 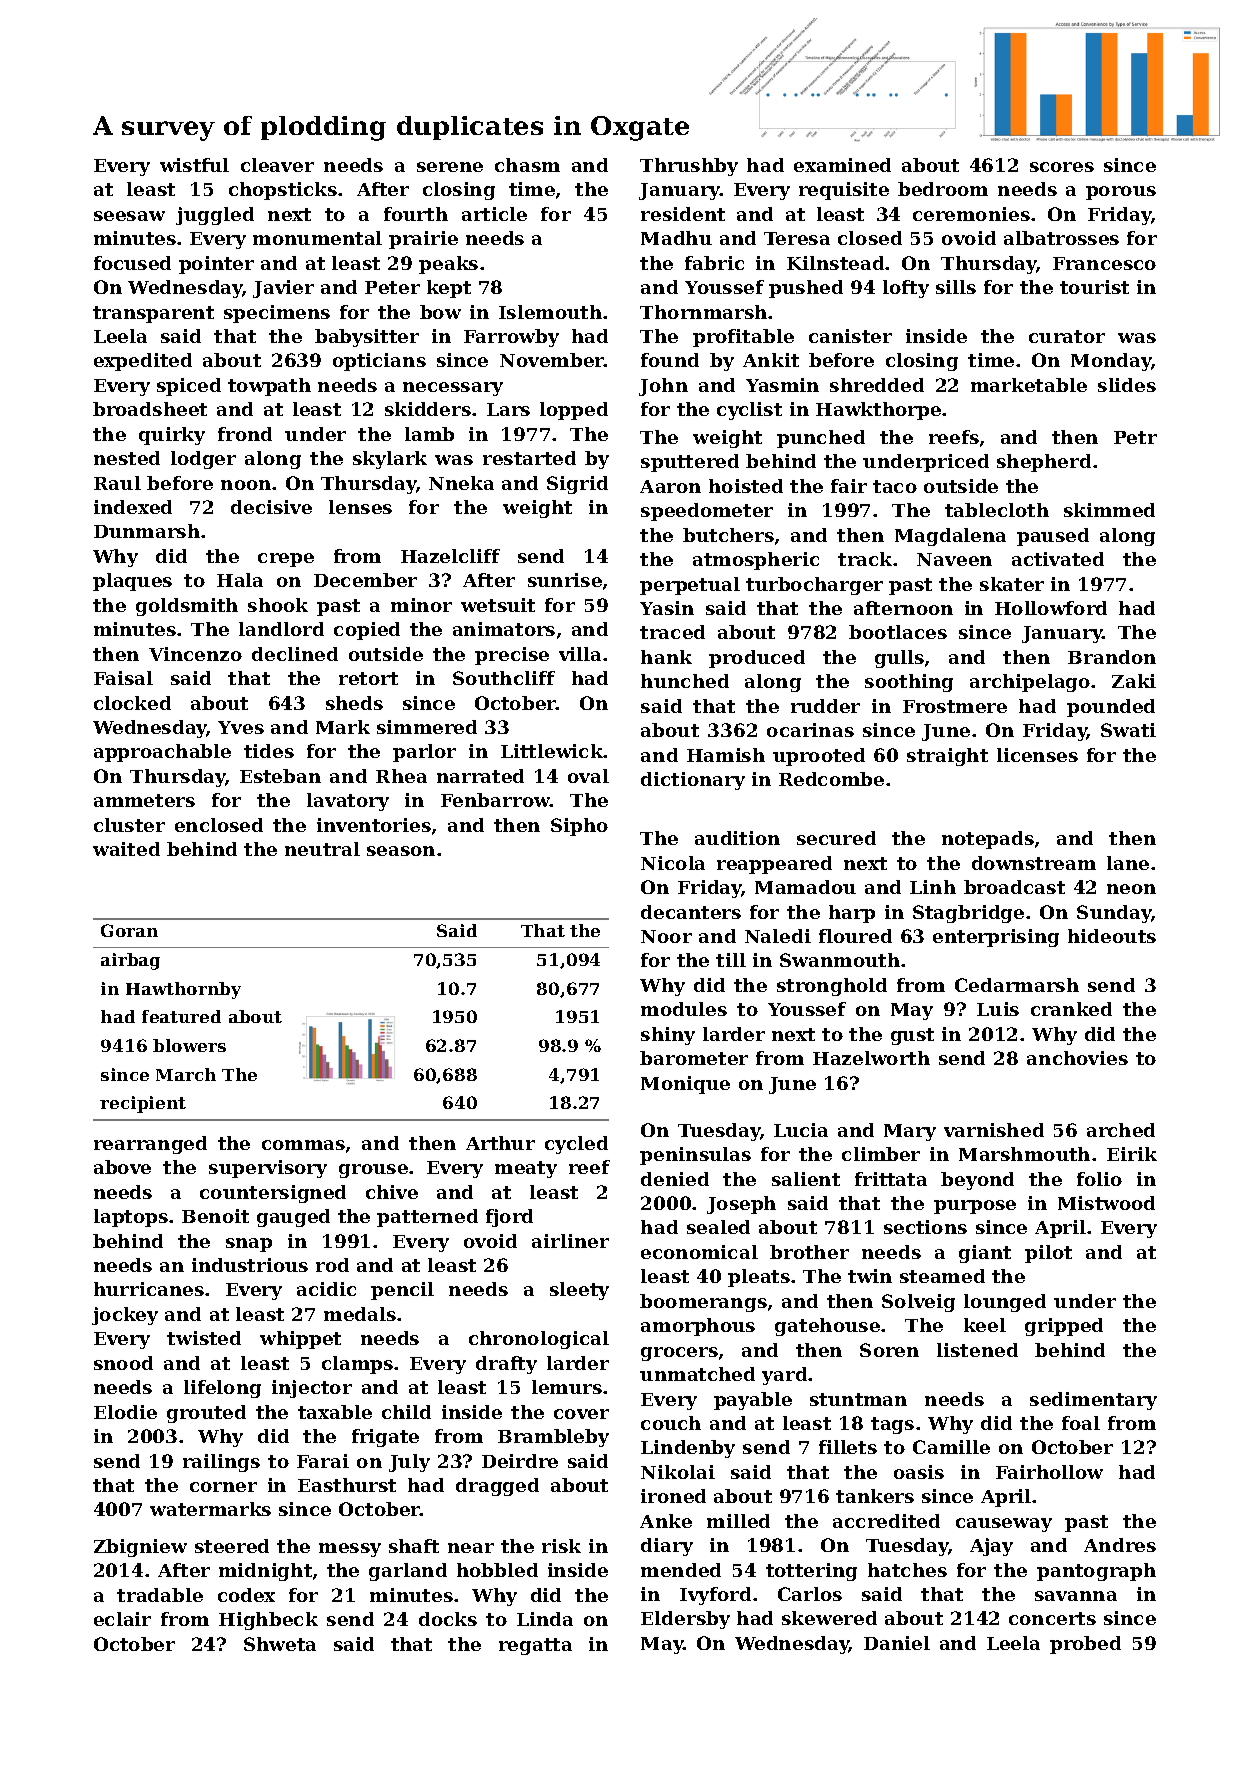 I want to click on Hawthornby, so click(x=183, y=990).
